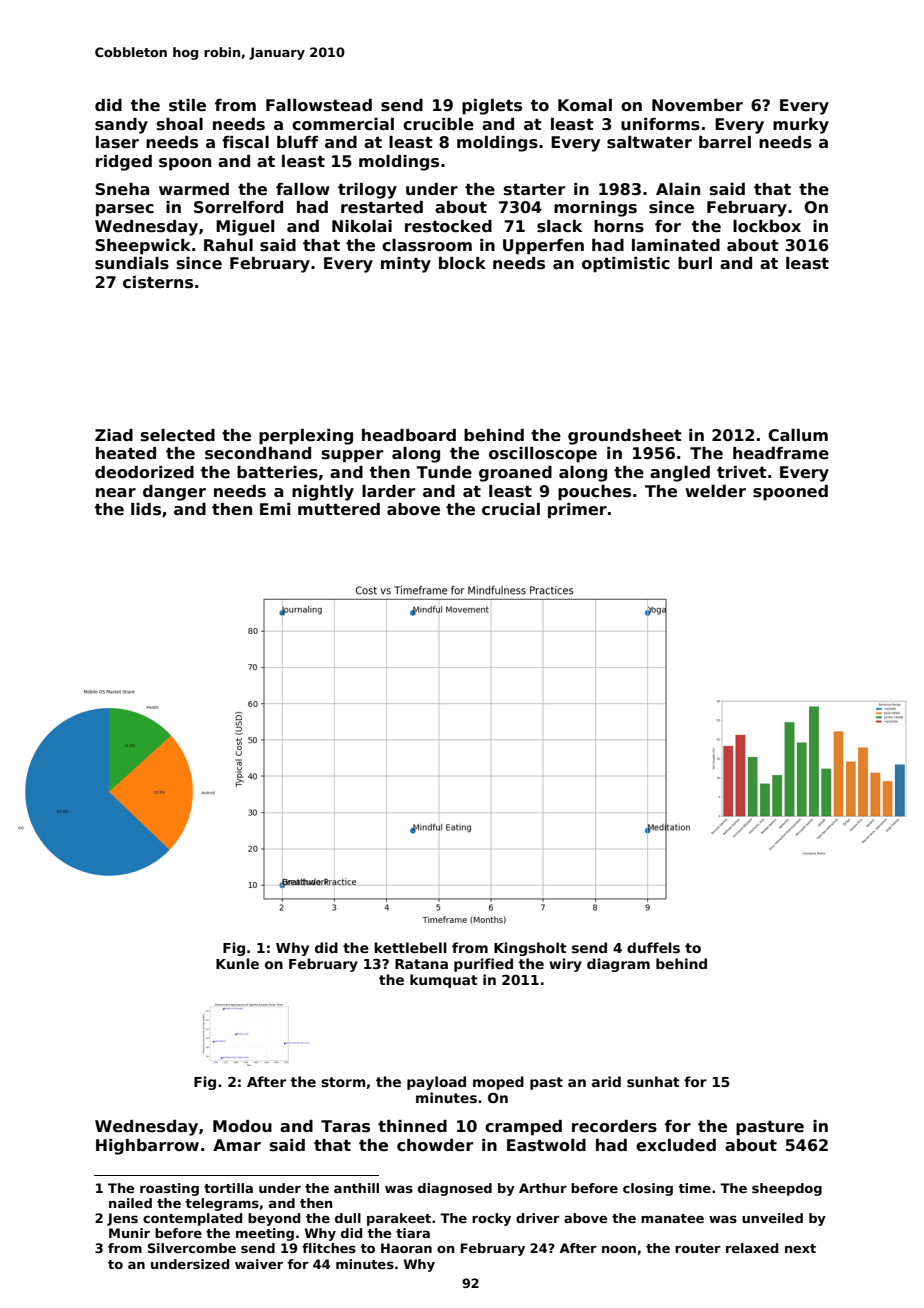  Describe the element at coordinates (147, 1147) in the screenshot. I see `Highbarrow` at that location.
